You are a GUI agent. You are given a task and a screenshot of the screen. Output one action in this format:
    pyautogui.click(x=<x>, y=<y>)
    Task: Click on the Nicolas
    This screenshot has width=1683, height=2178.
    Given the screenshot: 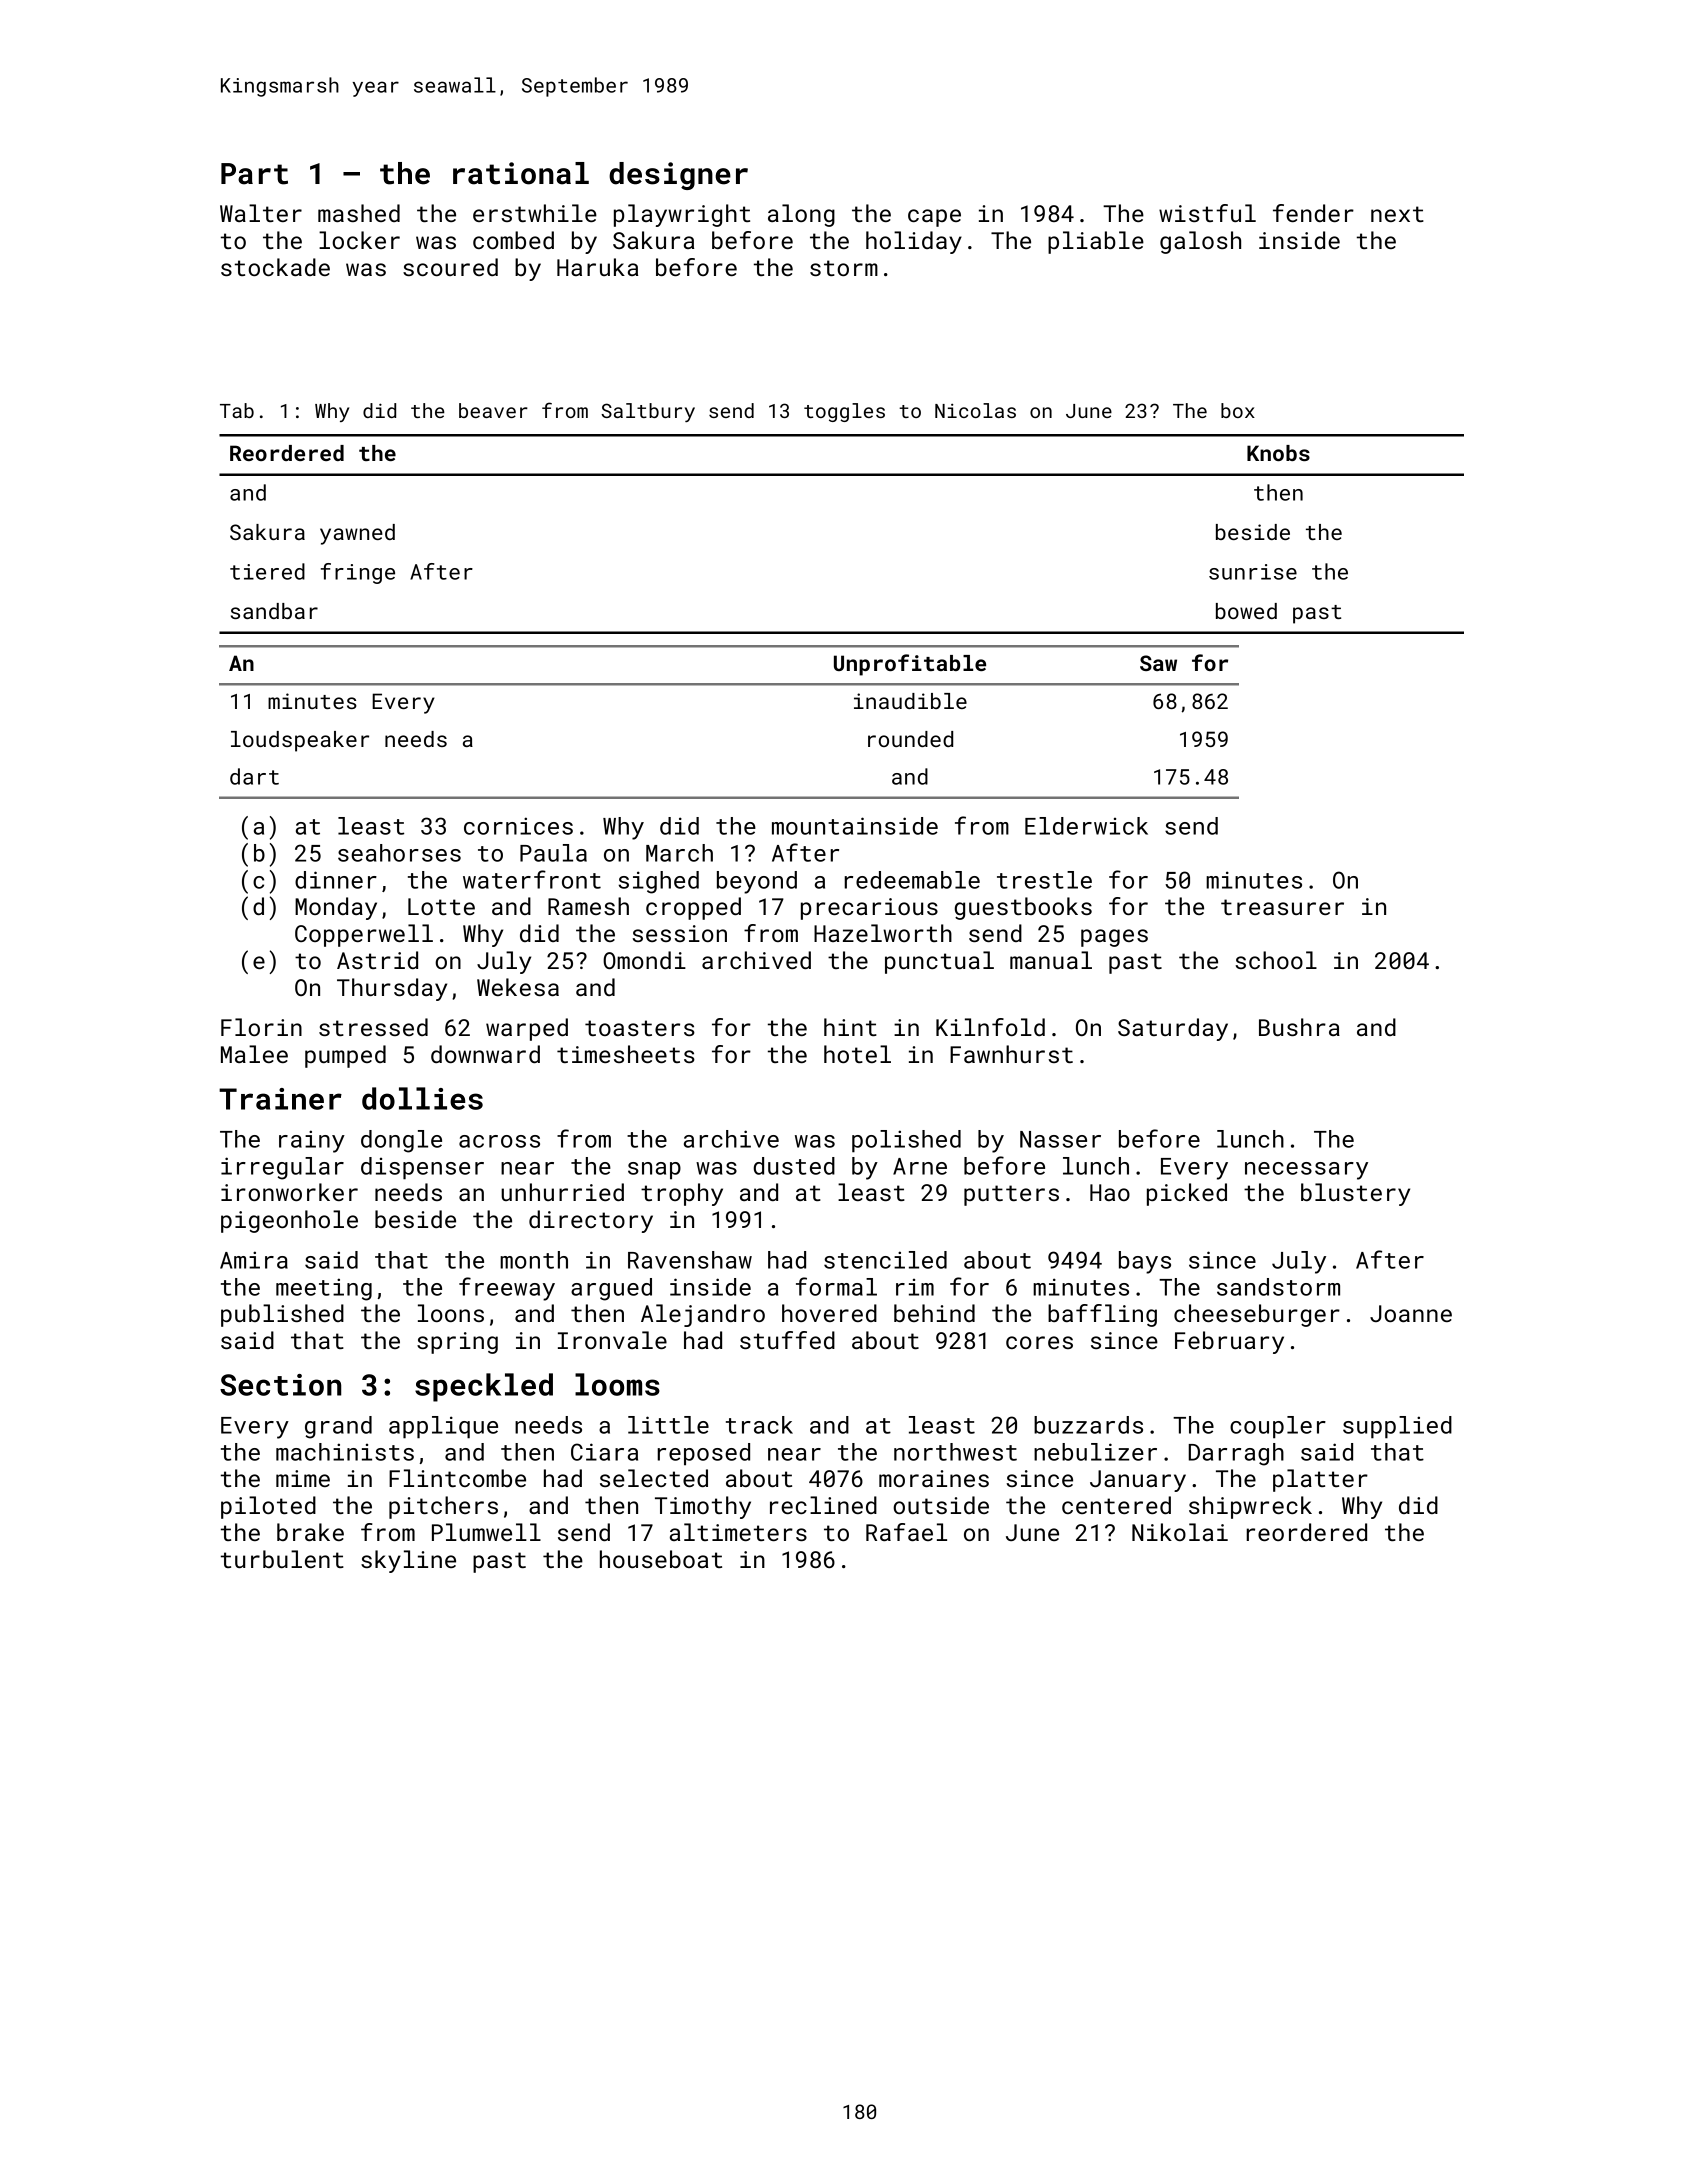 What is the action you would take?
    pyautogui.click(x=975, y=410)
